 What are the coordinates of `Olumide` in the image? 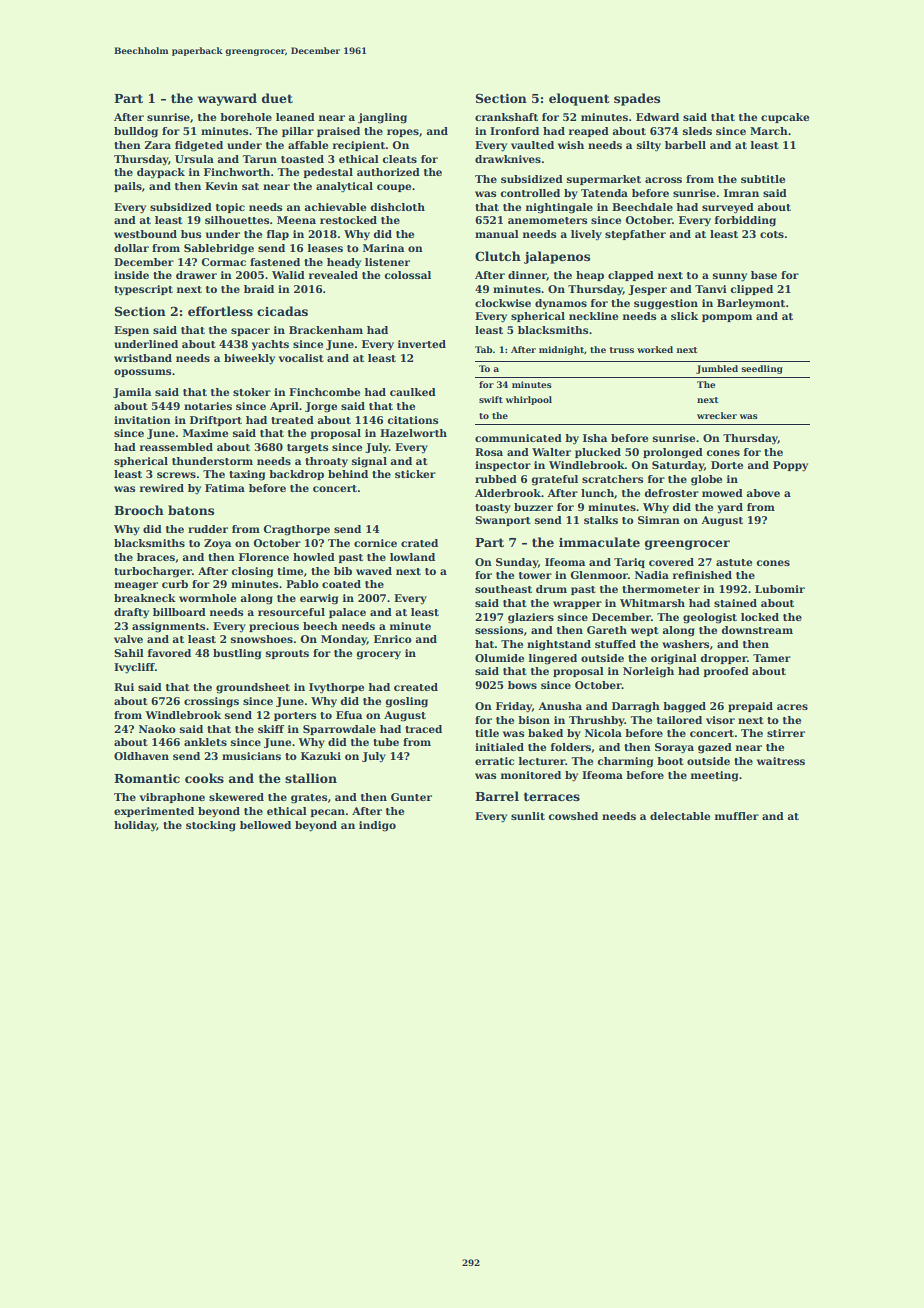 It's located at (499, 658).
